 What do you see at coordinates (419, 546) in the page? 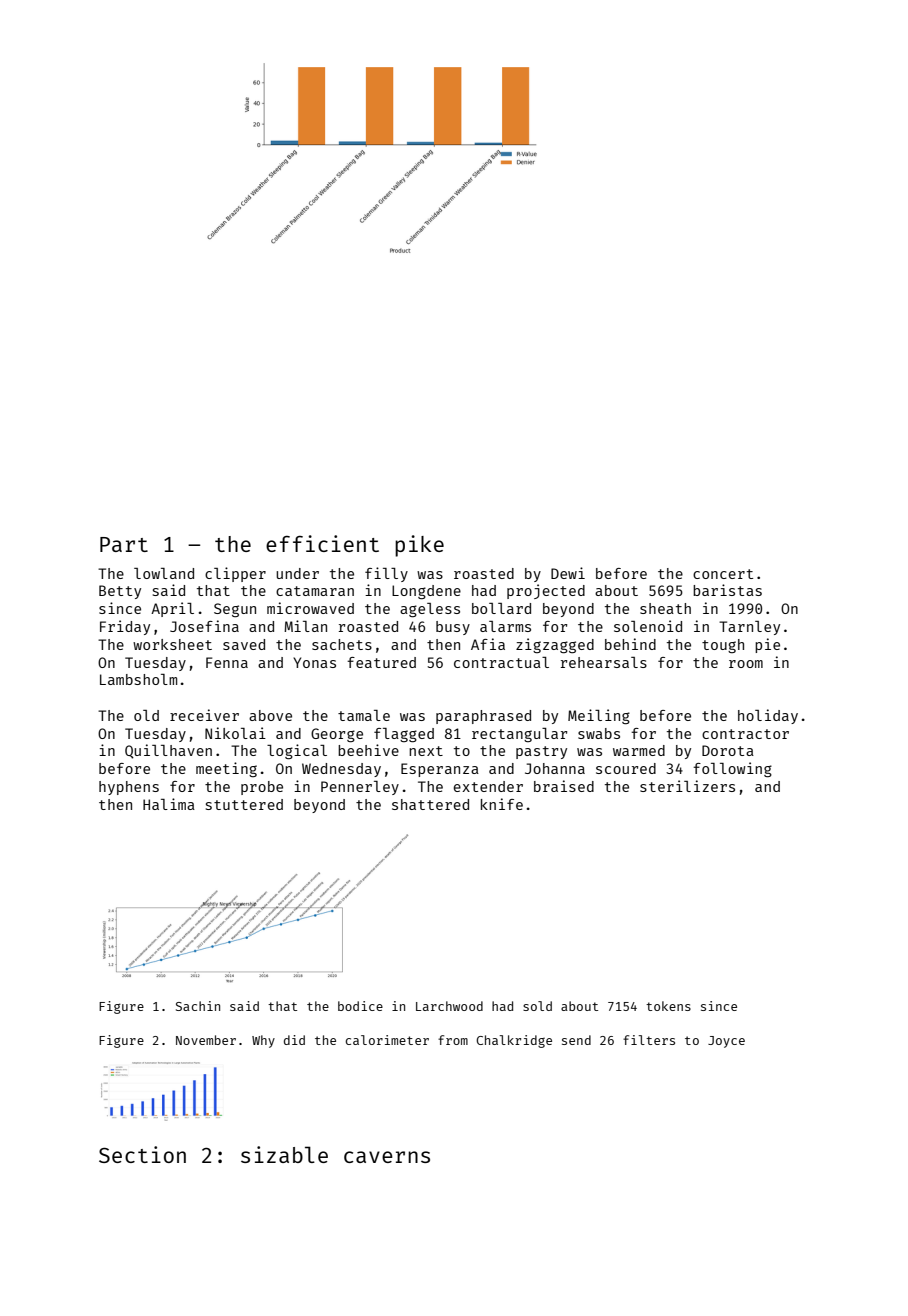
I see `pike` at bounding box center [419, 546].
